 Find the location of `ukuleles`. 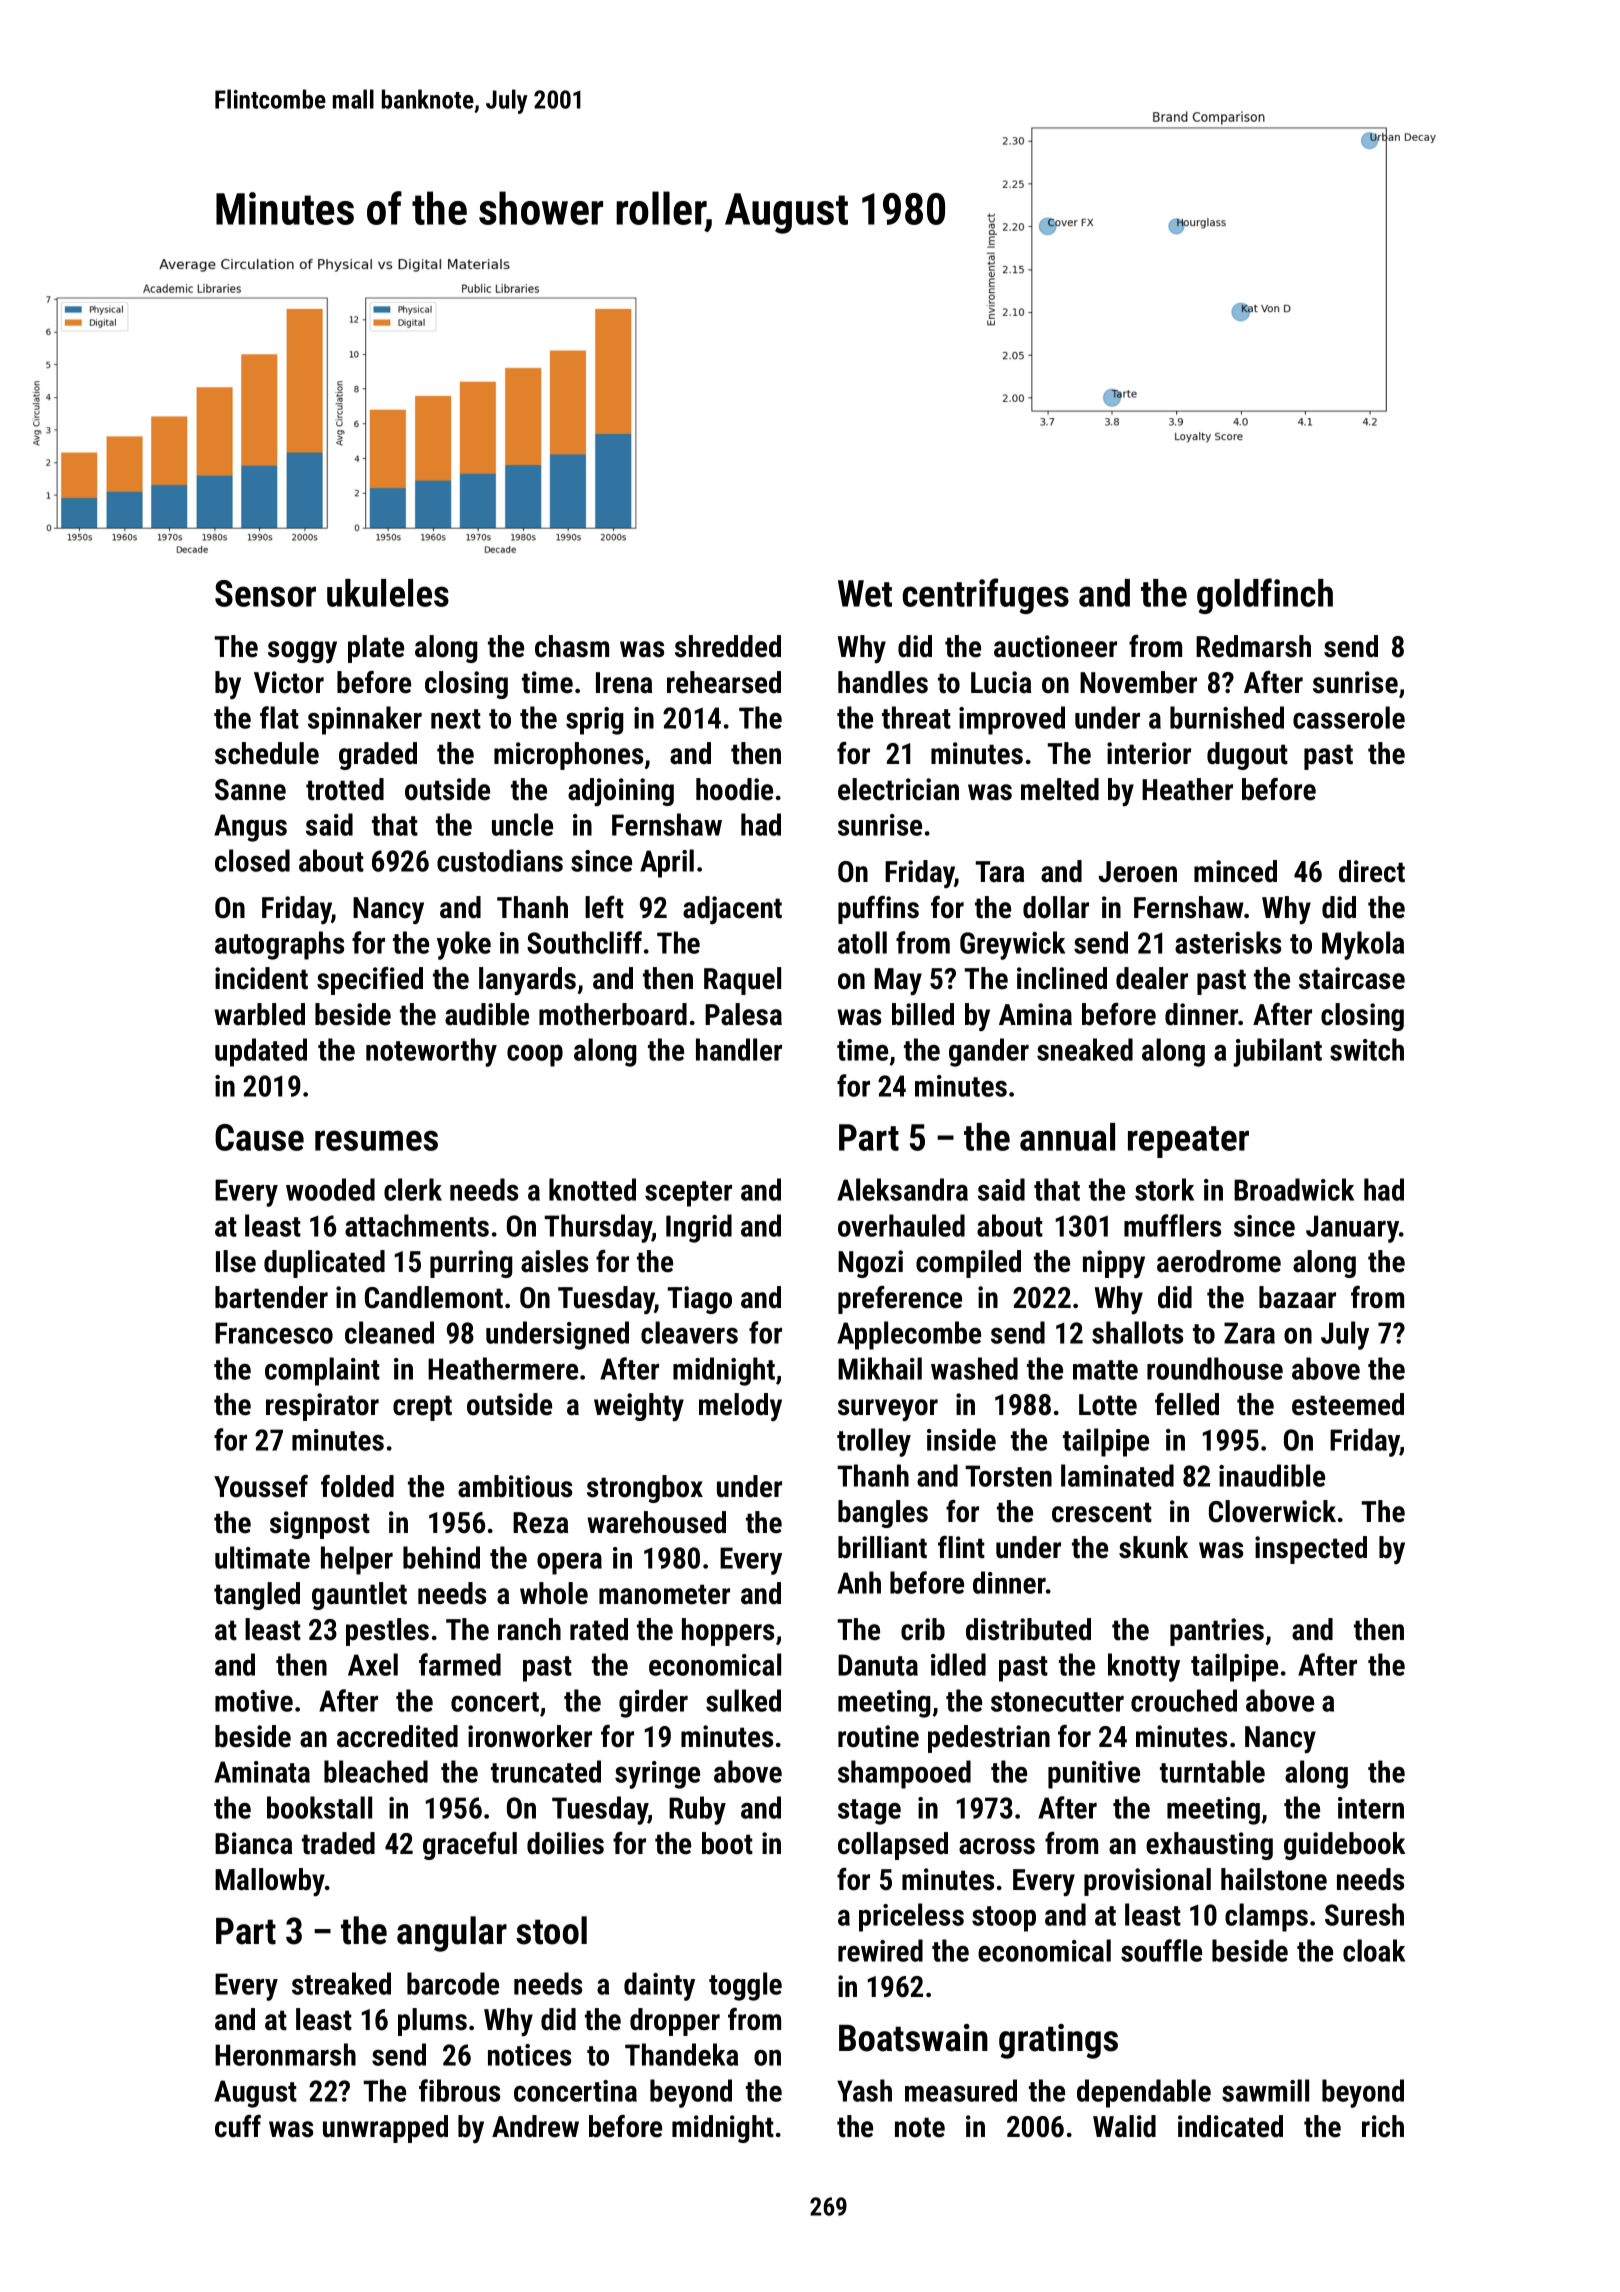

ukuleles is located at coordinates (388, 593).
